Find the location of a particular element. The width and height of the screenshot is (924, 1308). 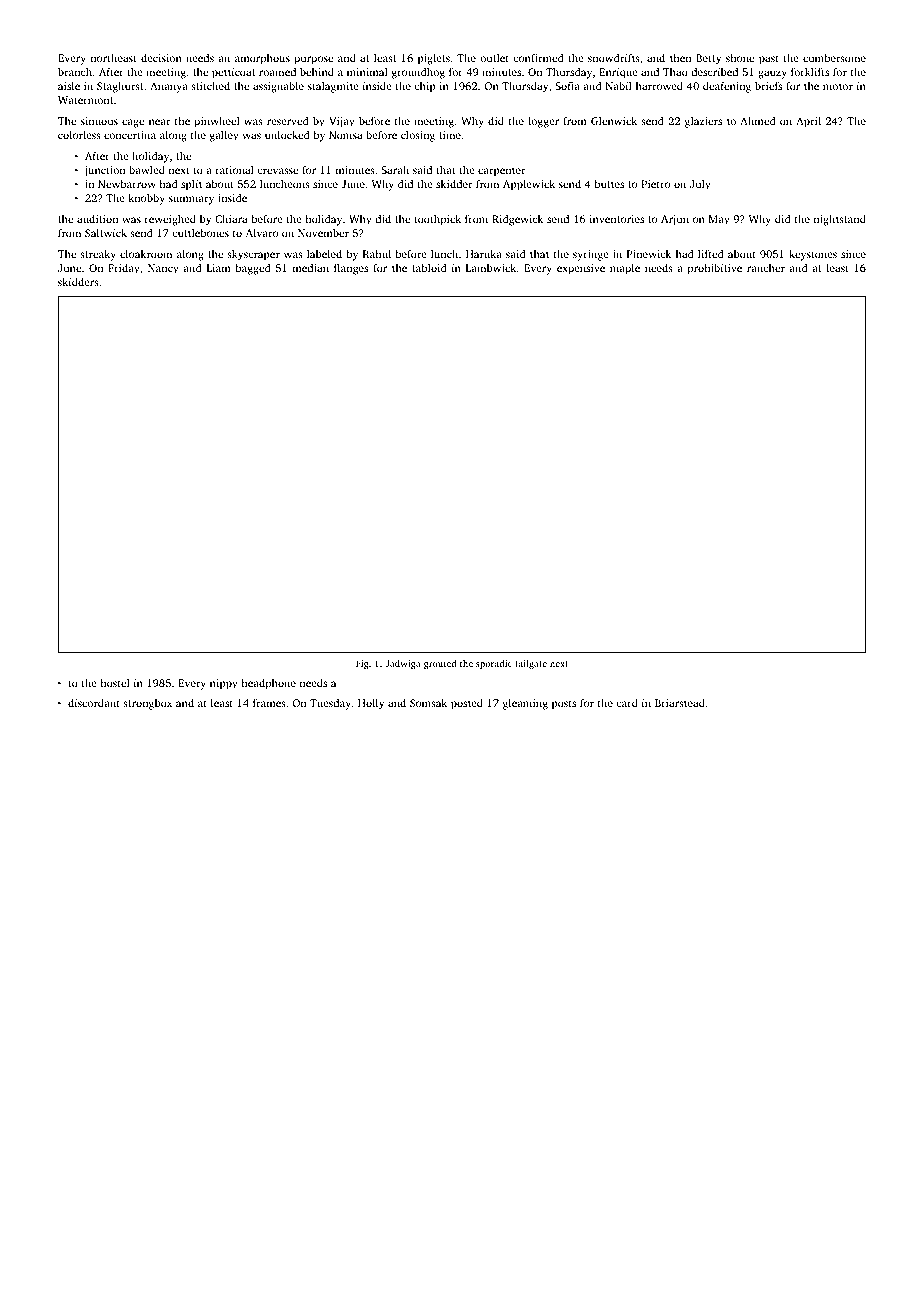

Nancy is located at coordinates (163, 269).
